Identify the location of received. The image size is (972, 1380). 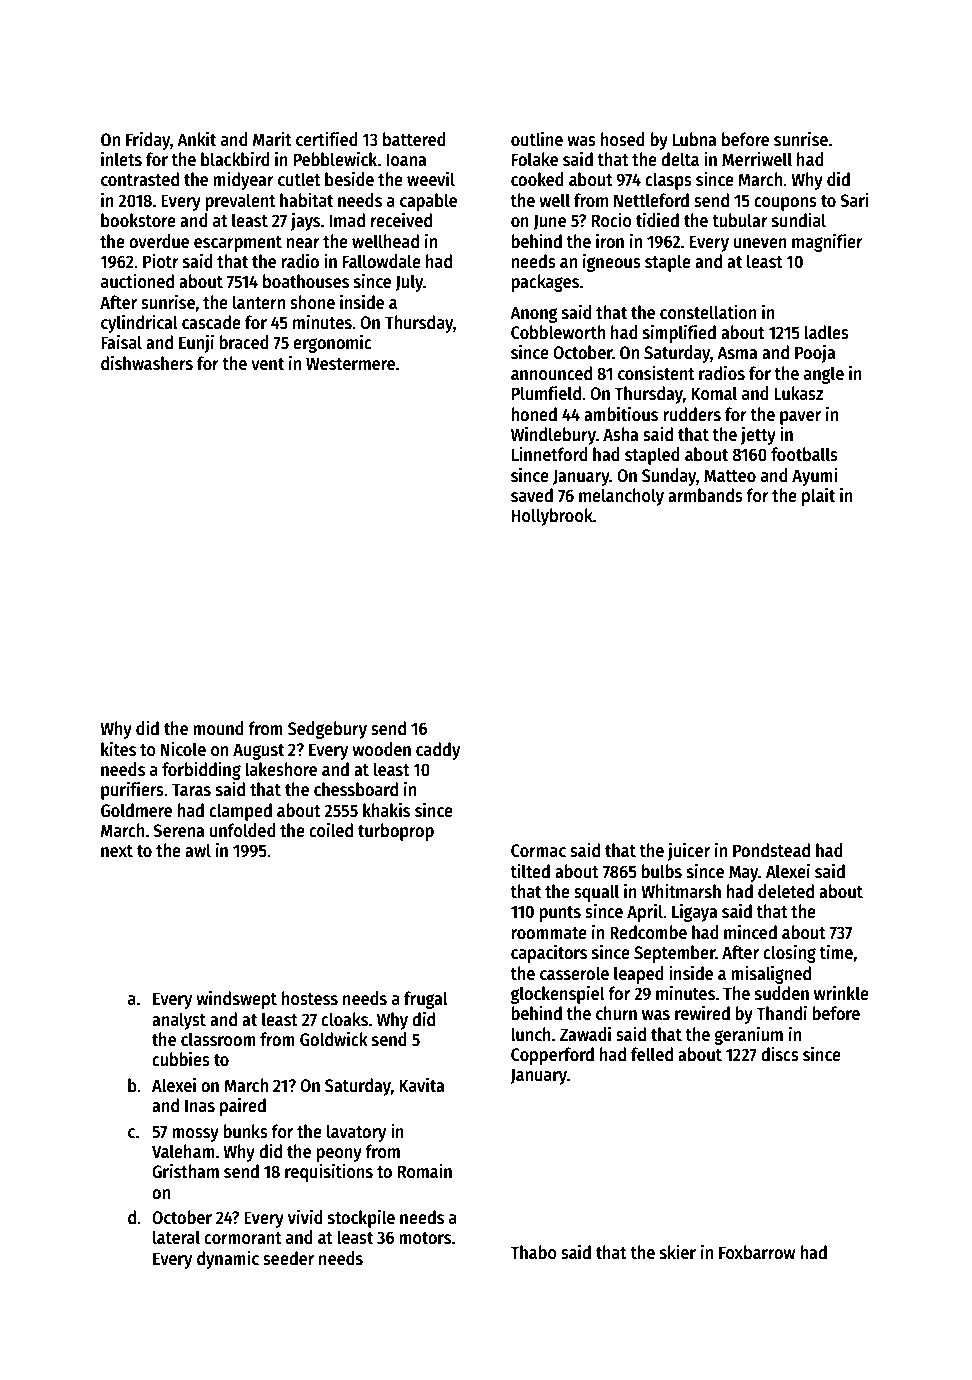
(401, 220).
